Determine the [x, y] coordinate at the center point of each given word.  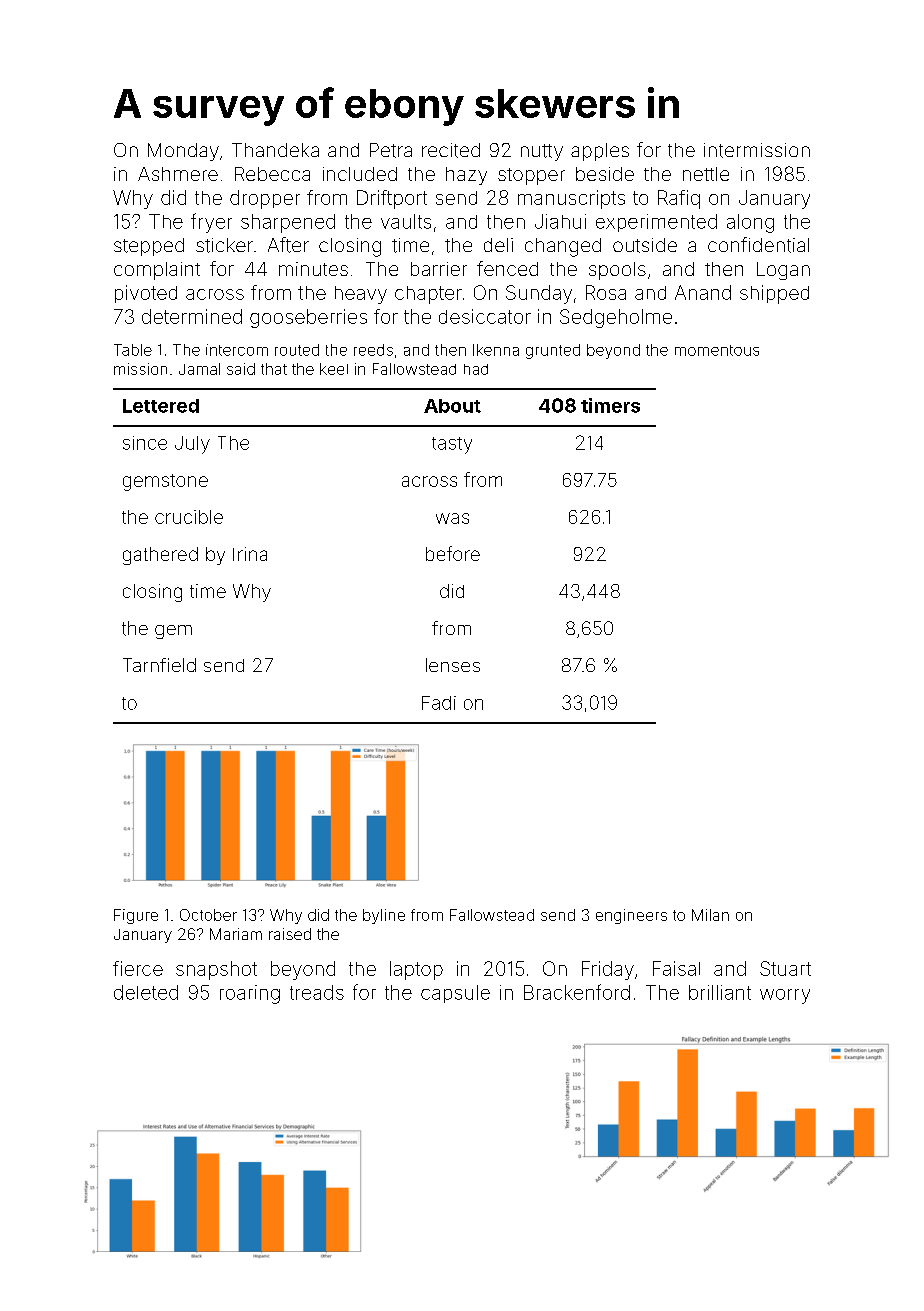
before [453, 553]
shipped [774, 294]
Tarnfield [159, 665]
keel [334, 369]
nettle [706, 174]
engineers [631, 916]
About [452, 406]
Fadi [439, 703]
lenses [453, 665]
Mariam [236, 934]
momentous [717, 350]
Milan [710, 915]
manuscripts [571, 199]
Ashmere [178, 174]
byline [384, 916]
